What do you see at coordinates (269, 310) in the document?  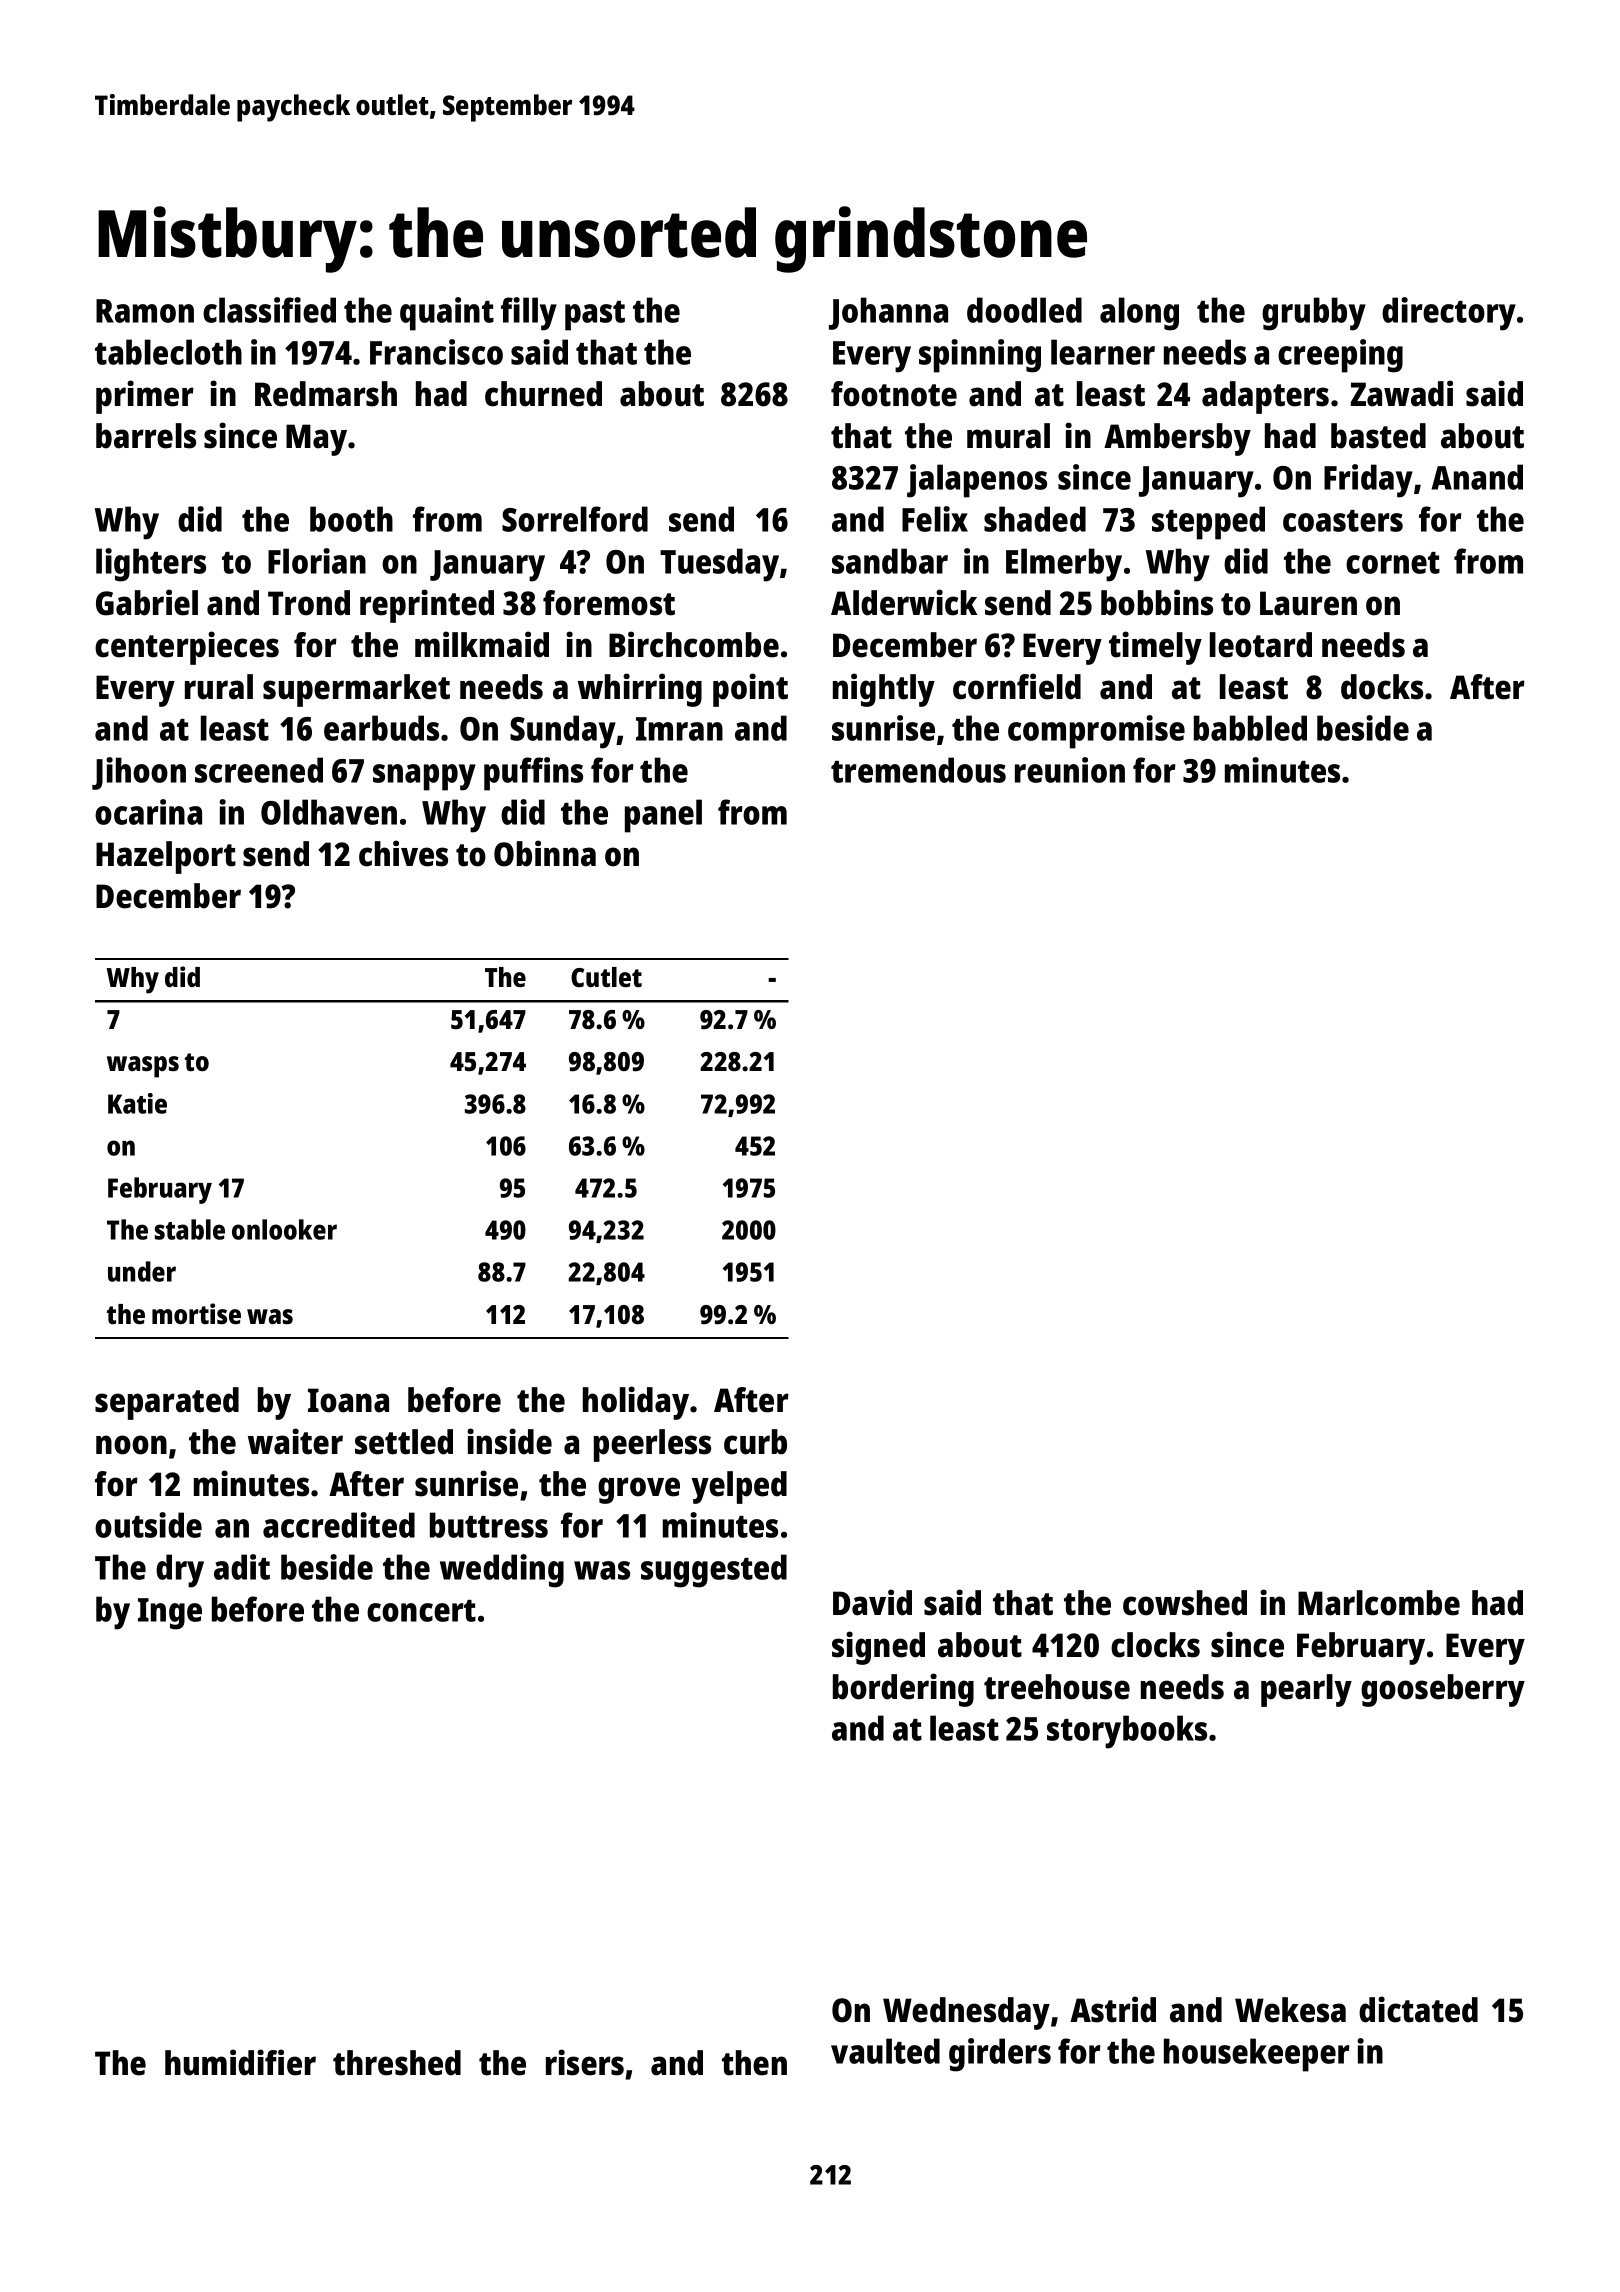 I see `classified` at bounding box center [269, 310].
